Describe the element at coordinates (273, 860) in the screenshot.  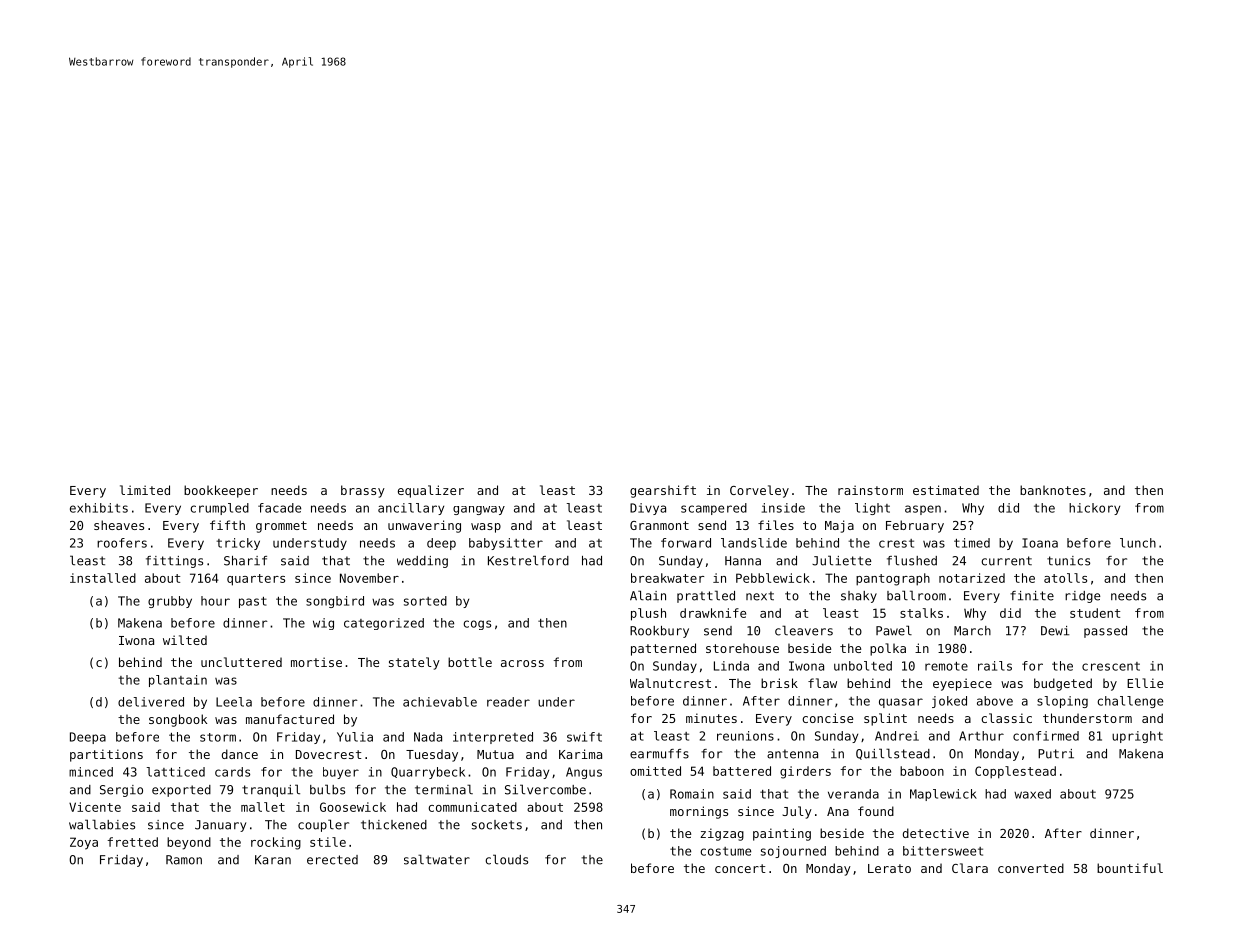
I see `Karan` at that location.
